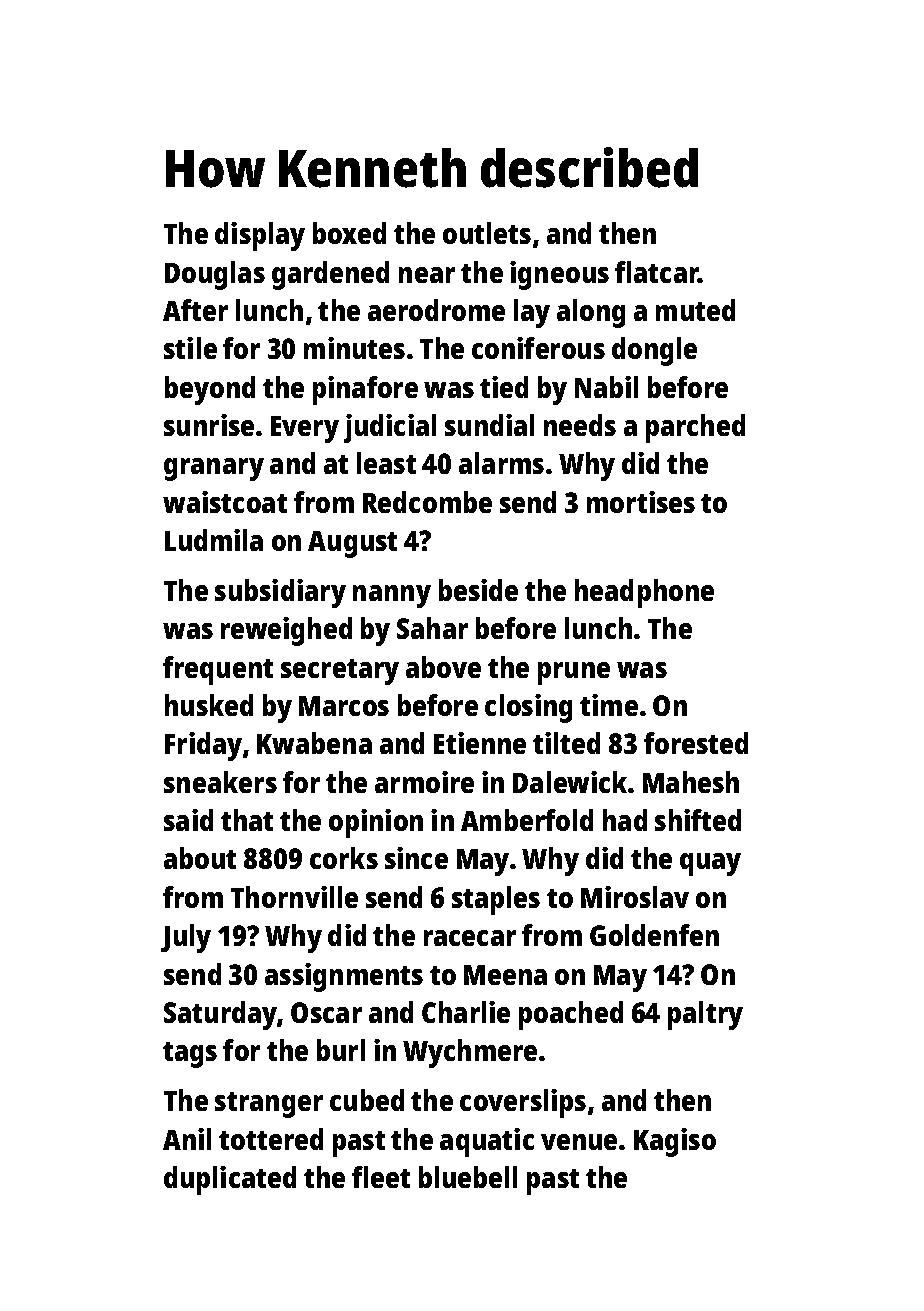  What do you see at coordinates (654, 351) in the page?
I see `dongle` at bounding box center [654, 351].
